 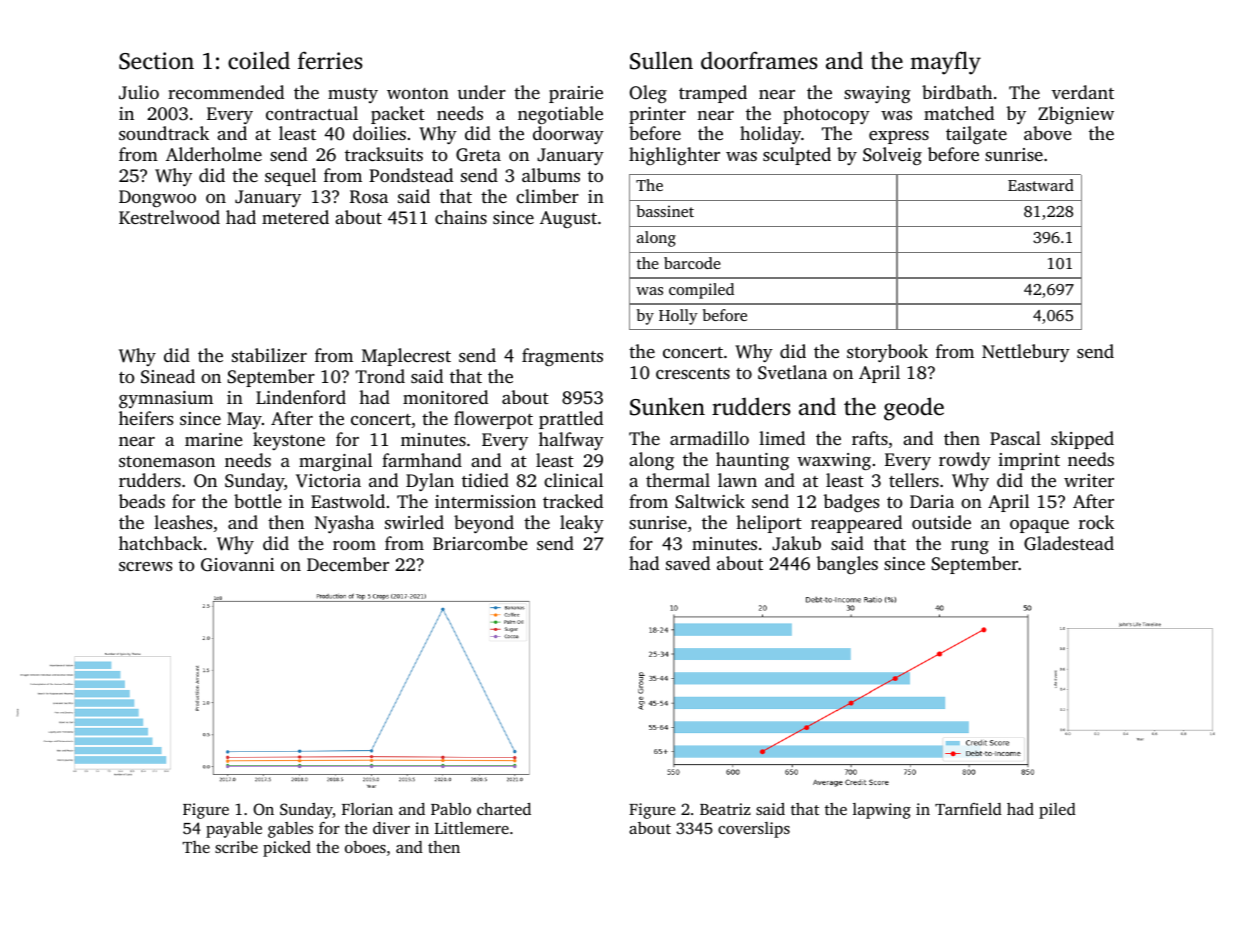 What do you see at coordinates (945, 63) in the page?
I see `mayfly` at bounding box center [945, 63].
